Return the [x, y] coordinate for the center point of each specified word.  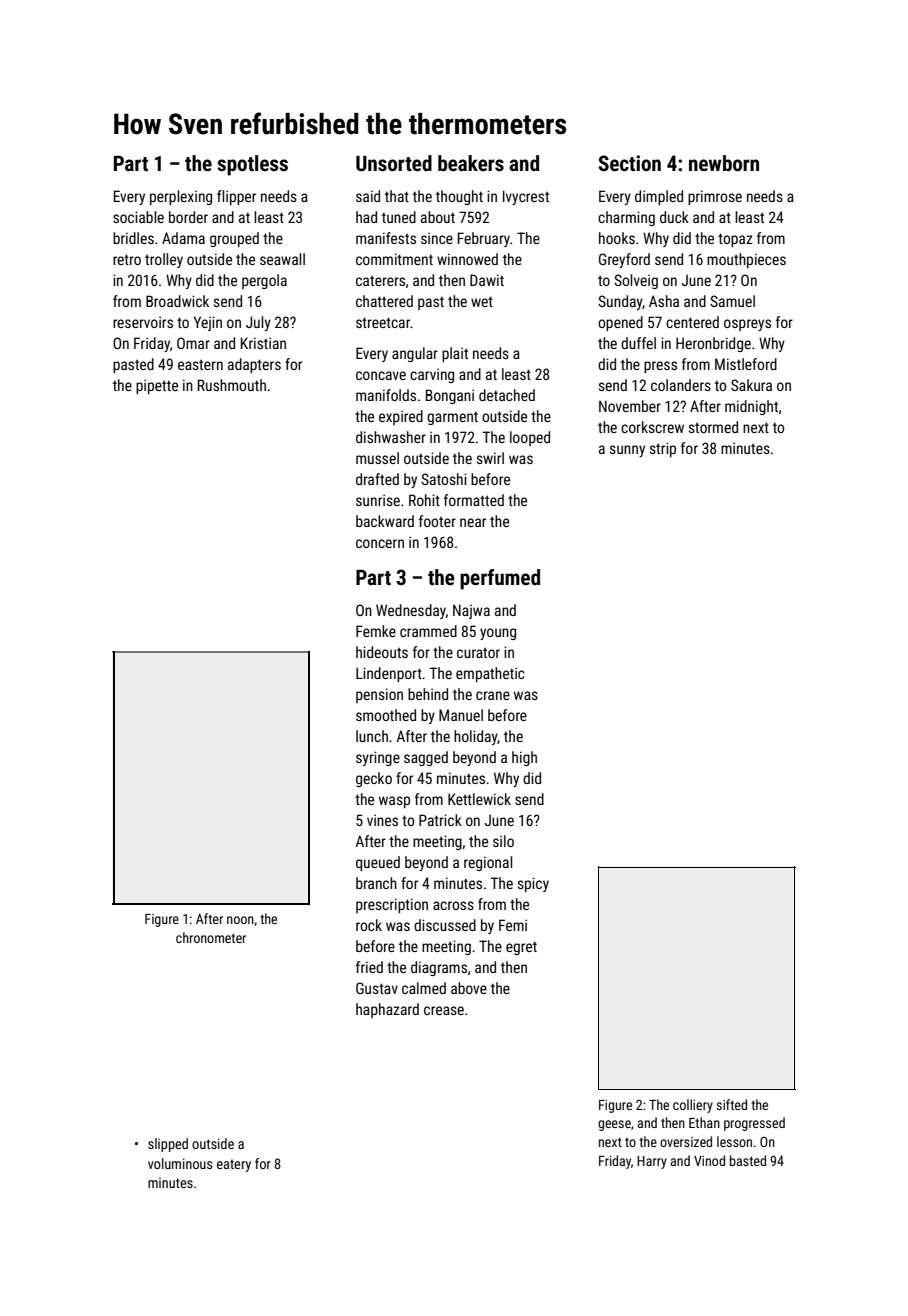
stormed [713, 427]
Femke [376, 631]
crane [493, 695]
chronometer [211, 937]
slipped [168, 1145]
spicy [533, 884]
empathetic [490, 674]
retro [127, 259]
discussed [445, 925]
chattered [384, 301]
